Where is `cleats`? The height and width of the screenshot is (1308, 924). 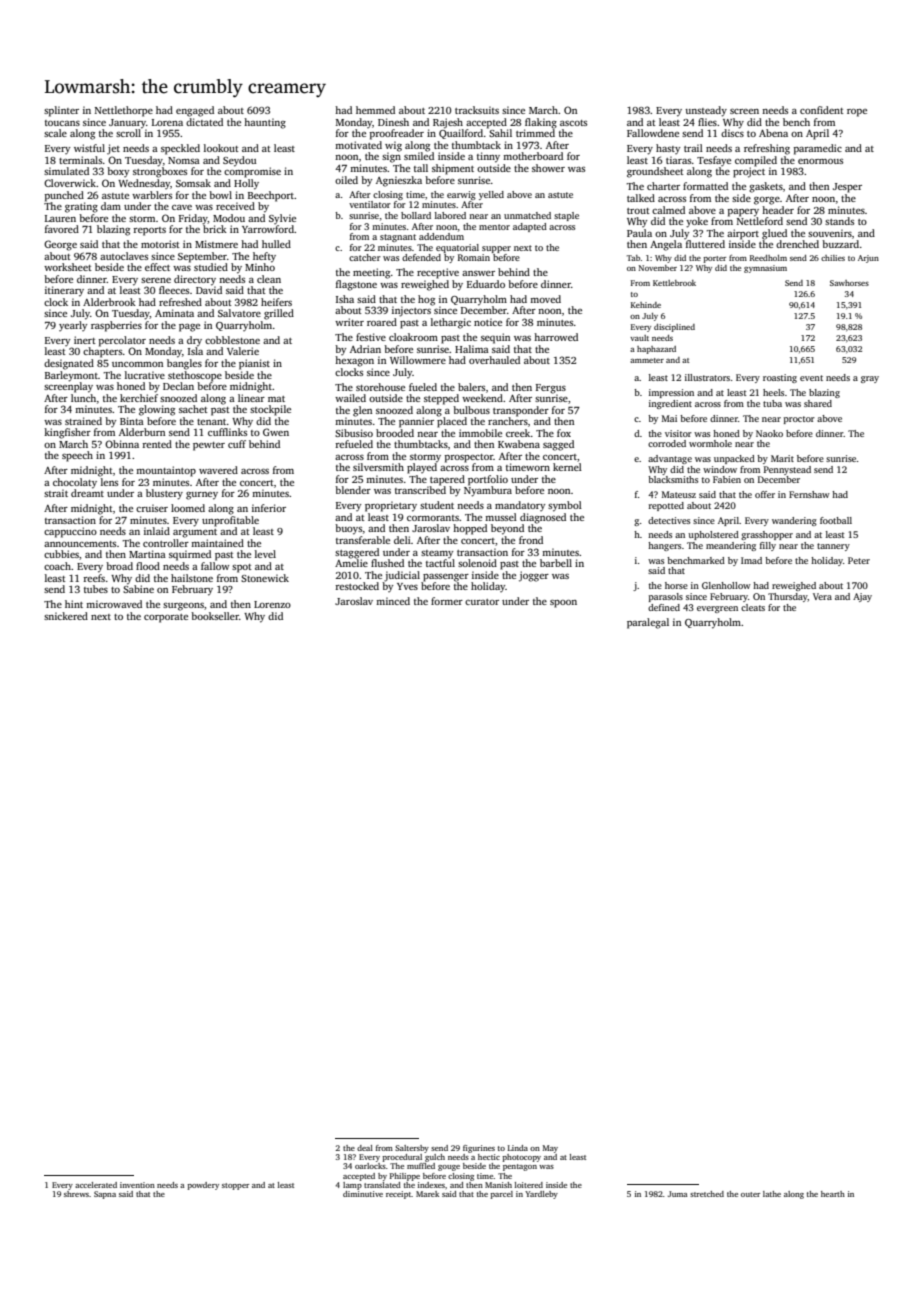 cleats is located at coordinates (753, 607).
